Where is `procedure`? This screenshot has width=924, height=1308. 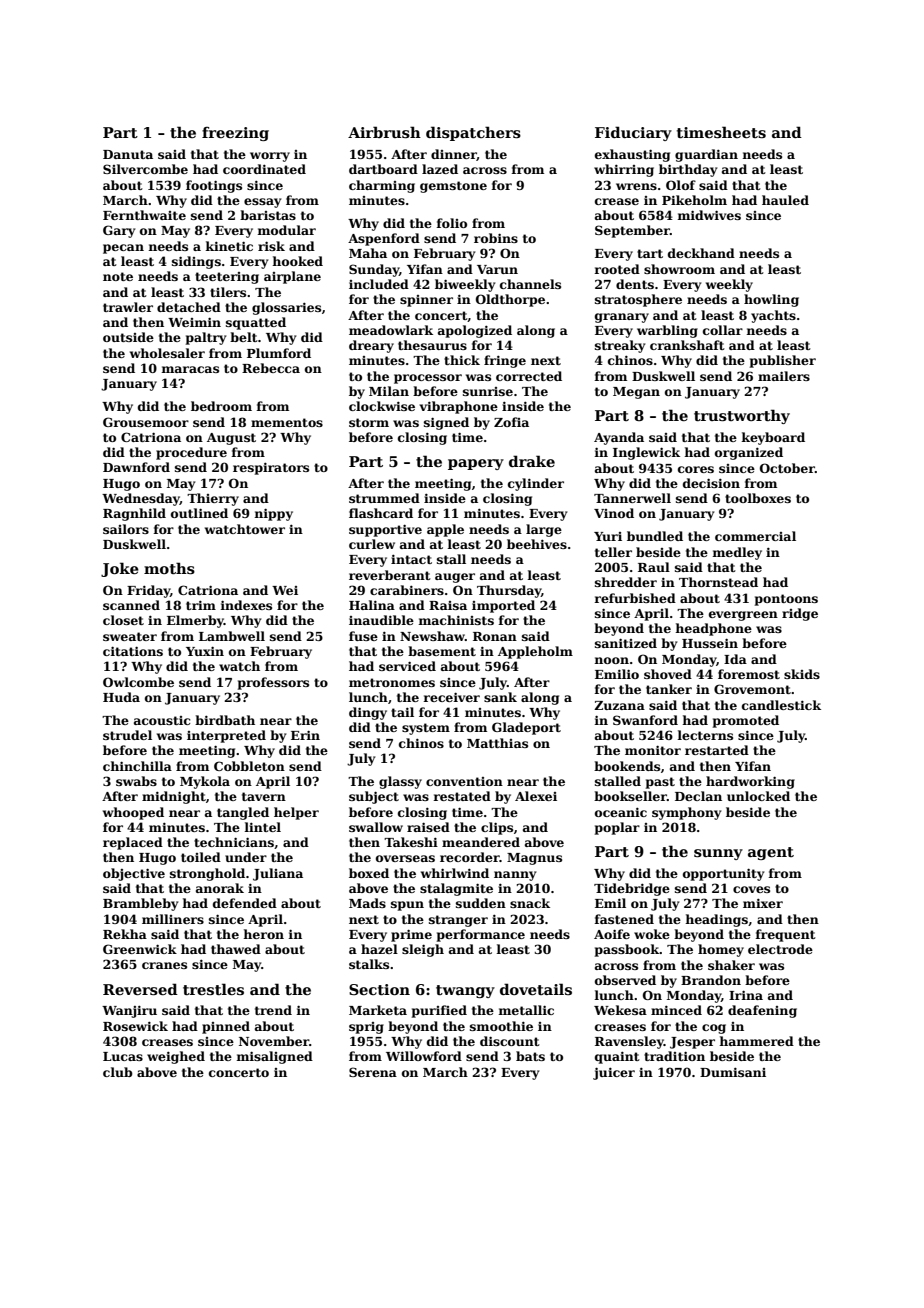 procedure is located at coordinates (191, 453).
